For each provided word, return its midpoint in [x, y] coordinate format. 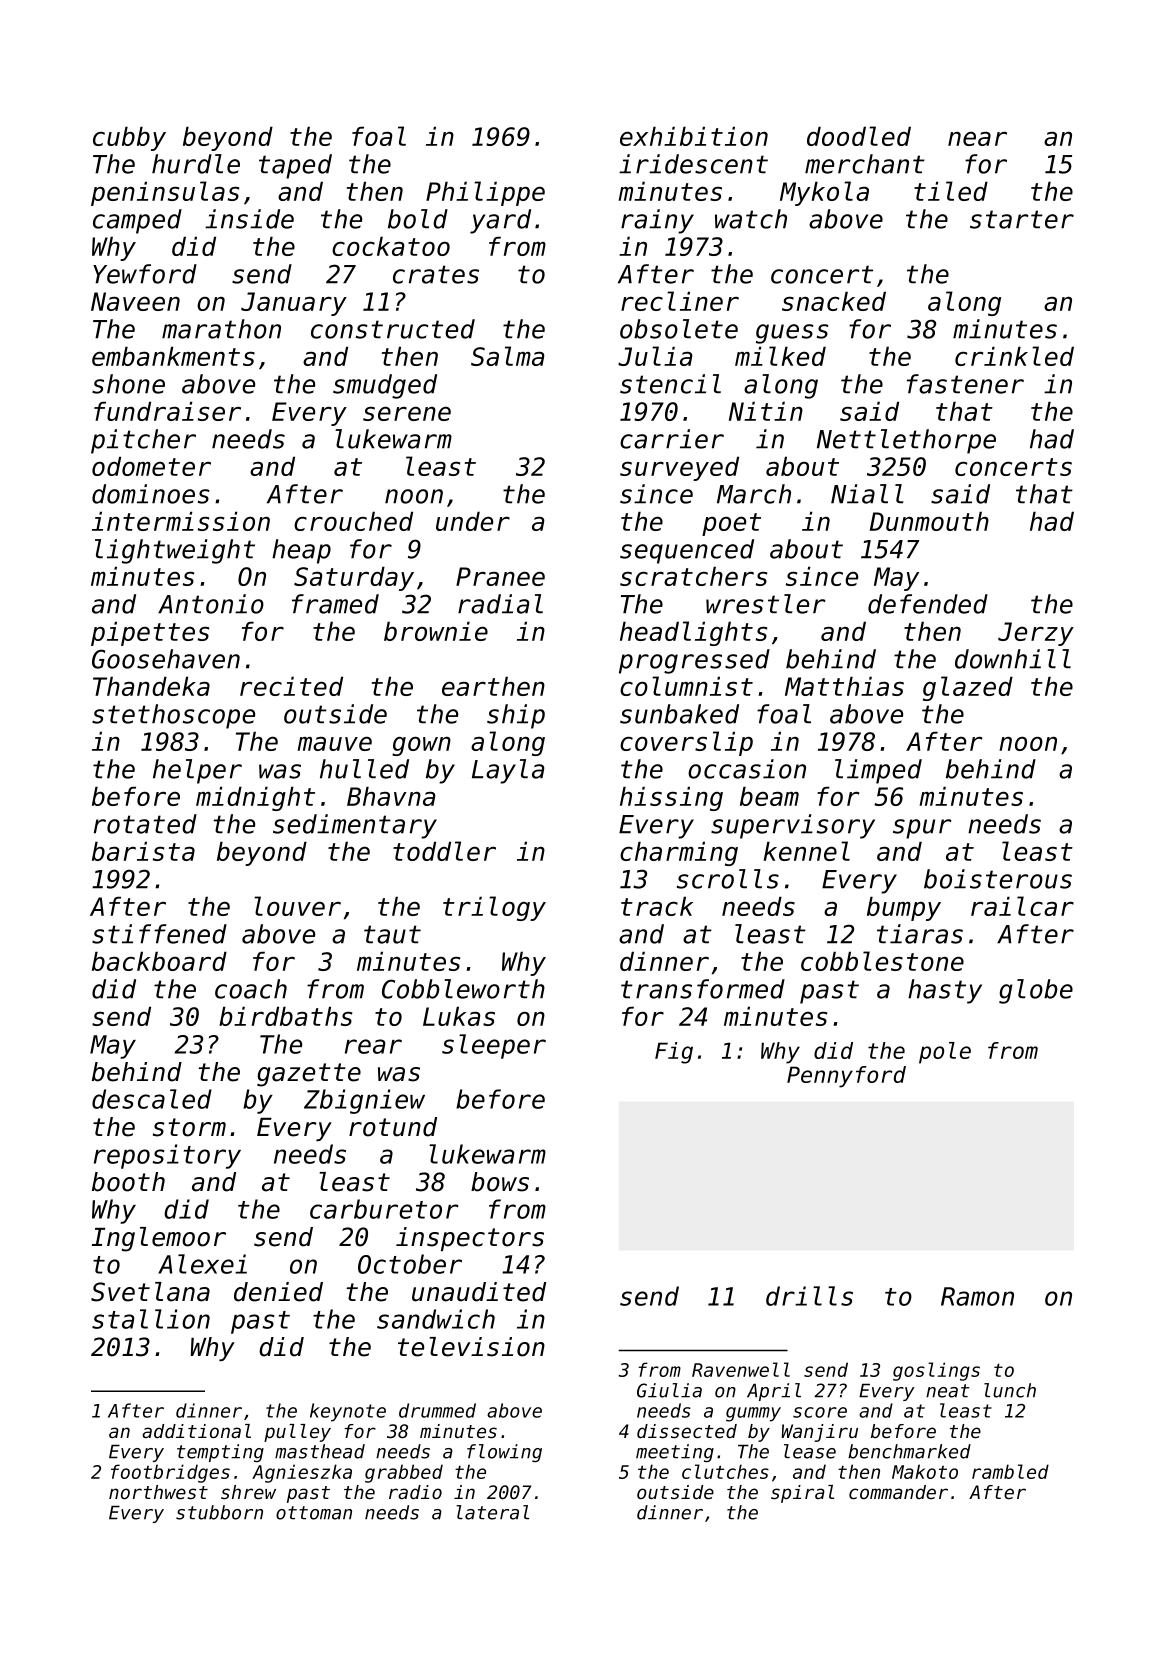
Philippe [485, 193]
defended [928, 604]
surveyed [679, 468]
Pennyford [846, 1077]
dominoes [151, 494]
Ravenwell [741, 1369]
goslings [936, 1371]
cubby [129, 138]
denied [278, 1292]
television [471, 1347]
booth [128, 1182]
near [977, 138]
